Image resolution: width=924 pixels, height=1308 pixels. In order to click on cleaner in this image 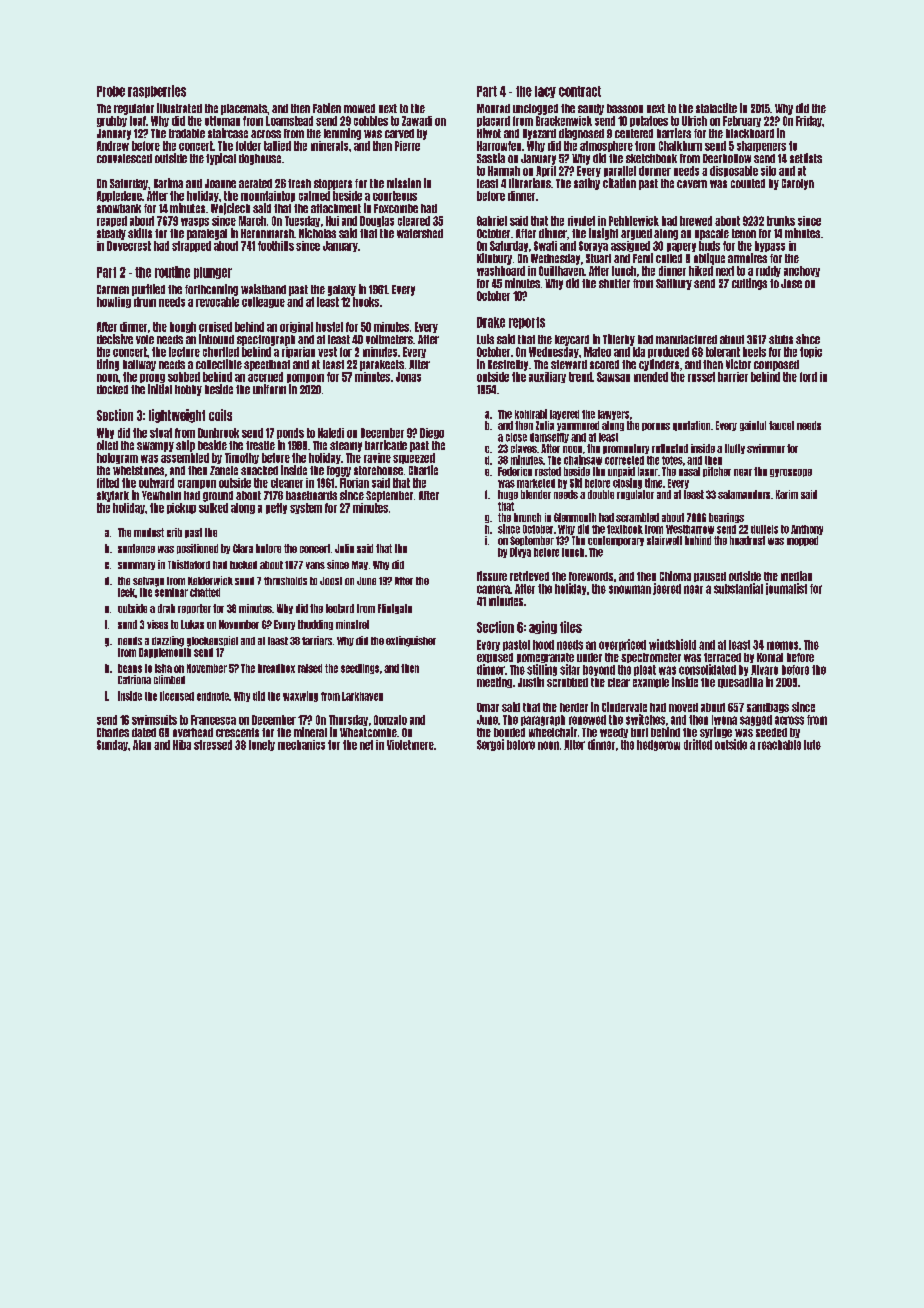, I will do `click(287, 483)`.
